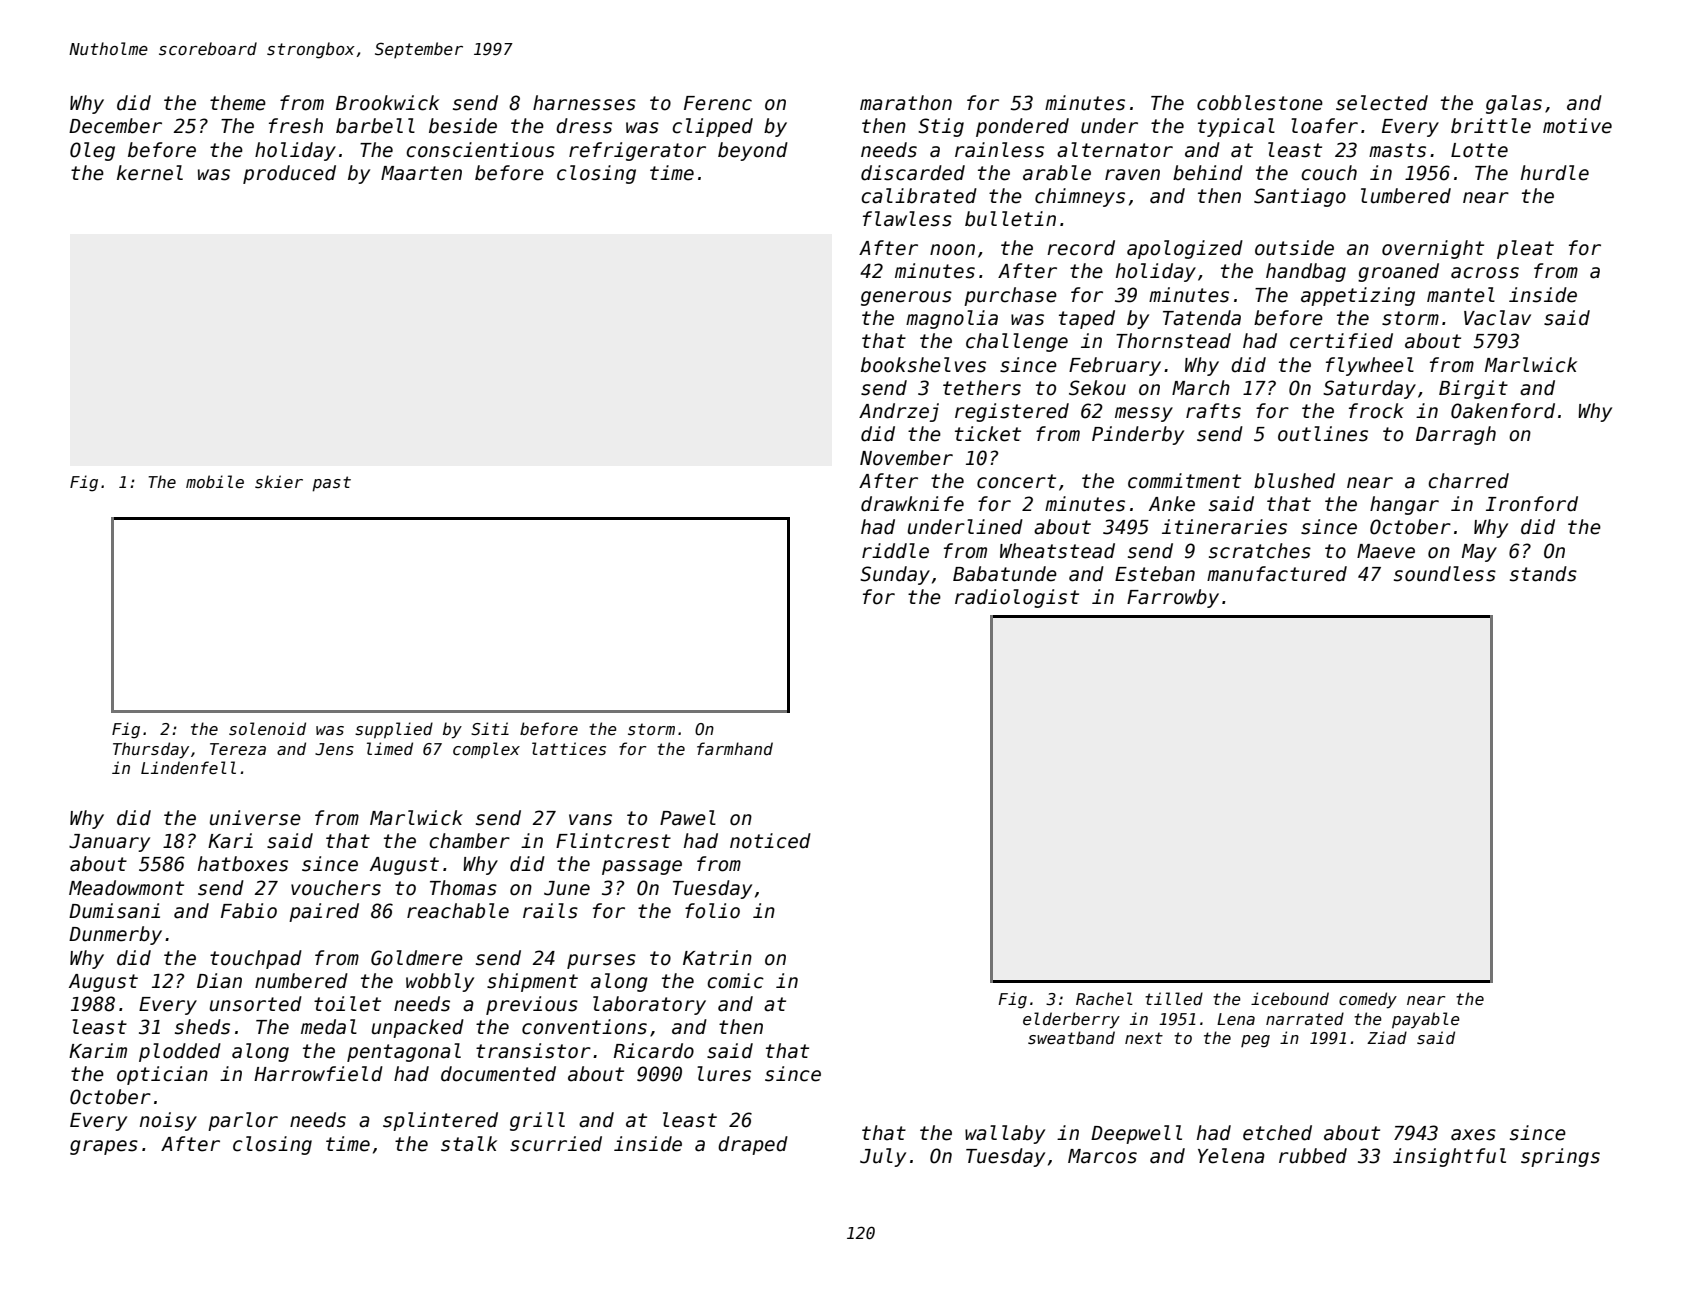 The width and height of the document is (1692, 1308). Describe the element at coordinates (712, 911) in the document. I see `folio` at that location.
